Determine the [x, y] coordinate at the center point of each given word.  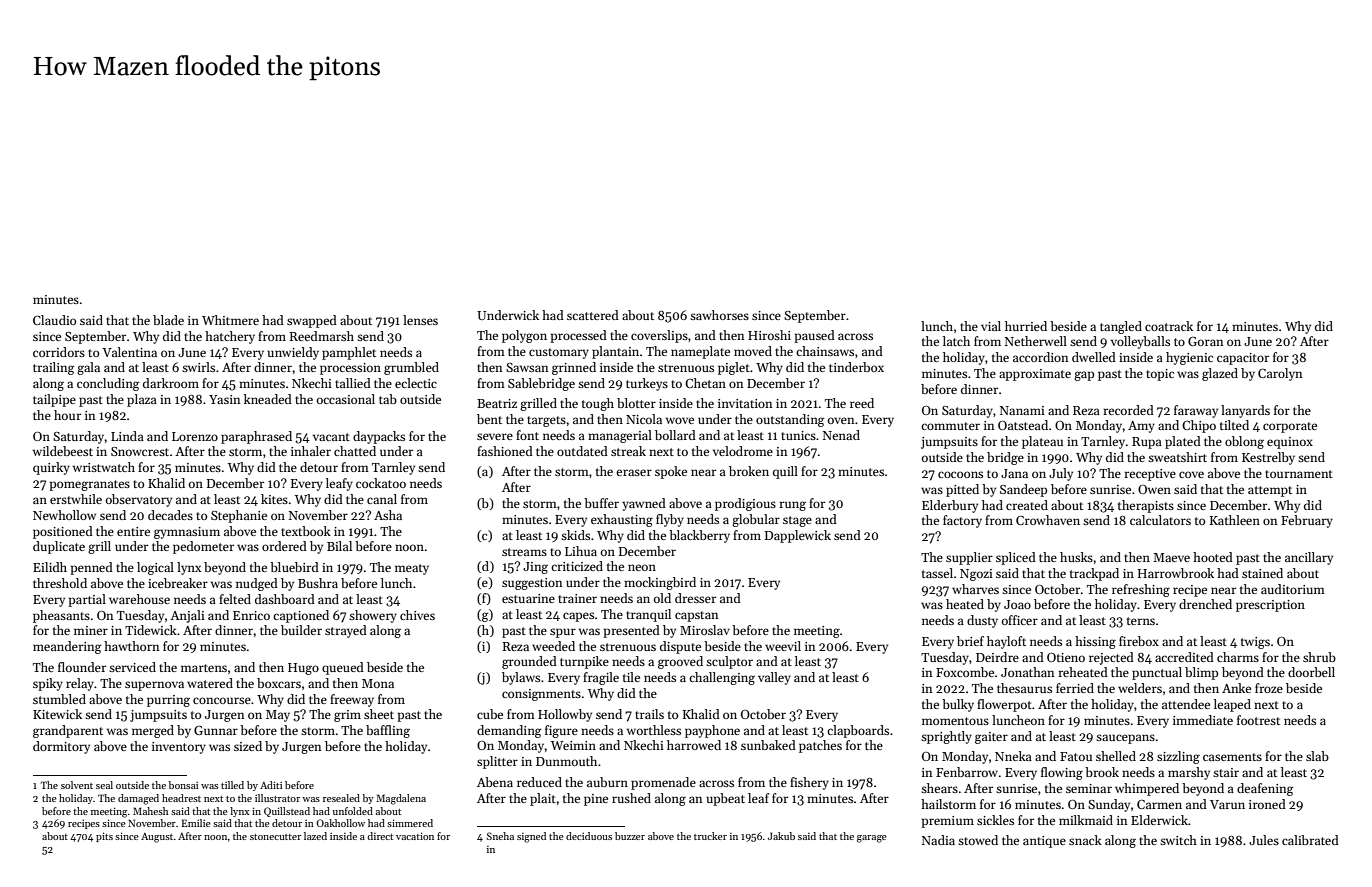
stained [1262, 573]
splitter [497, 762]
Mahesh [150, 811]
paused [814, 336]
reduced [539, 782]
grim [347, 716]
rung [792, 506]
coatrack [1169, 326]
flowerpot [1004, 705]
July [1061, 474]
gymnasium [187, 533]
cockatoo [381, 483]
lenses [420, 320]
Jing [535, 568]
